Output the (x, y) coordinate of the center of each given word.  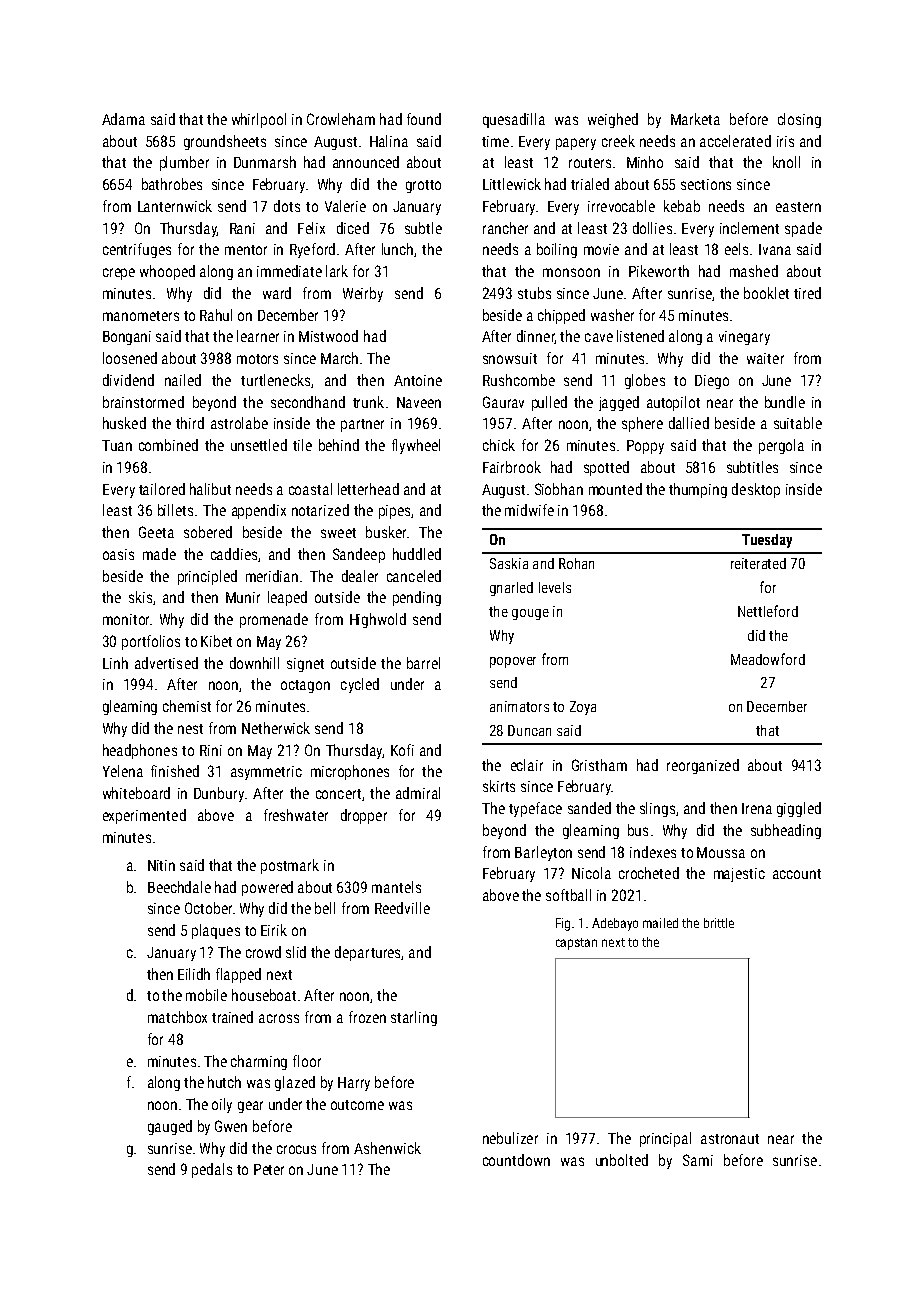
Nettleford (768, 611)
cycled (360, 685)
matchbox (177, 1017)
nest (190, 729)
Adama (123, 119)
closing (799, 120)
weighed (613, 120)
